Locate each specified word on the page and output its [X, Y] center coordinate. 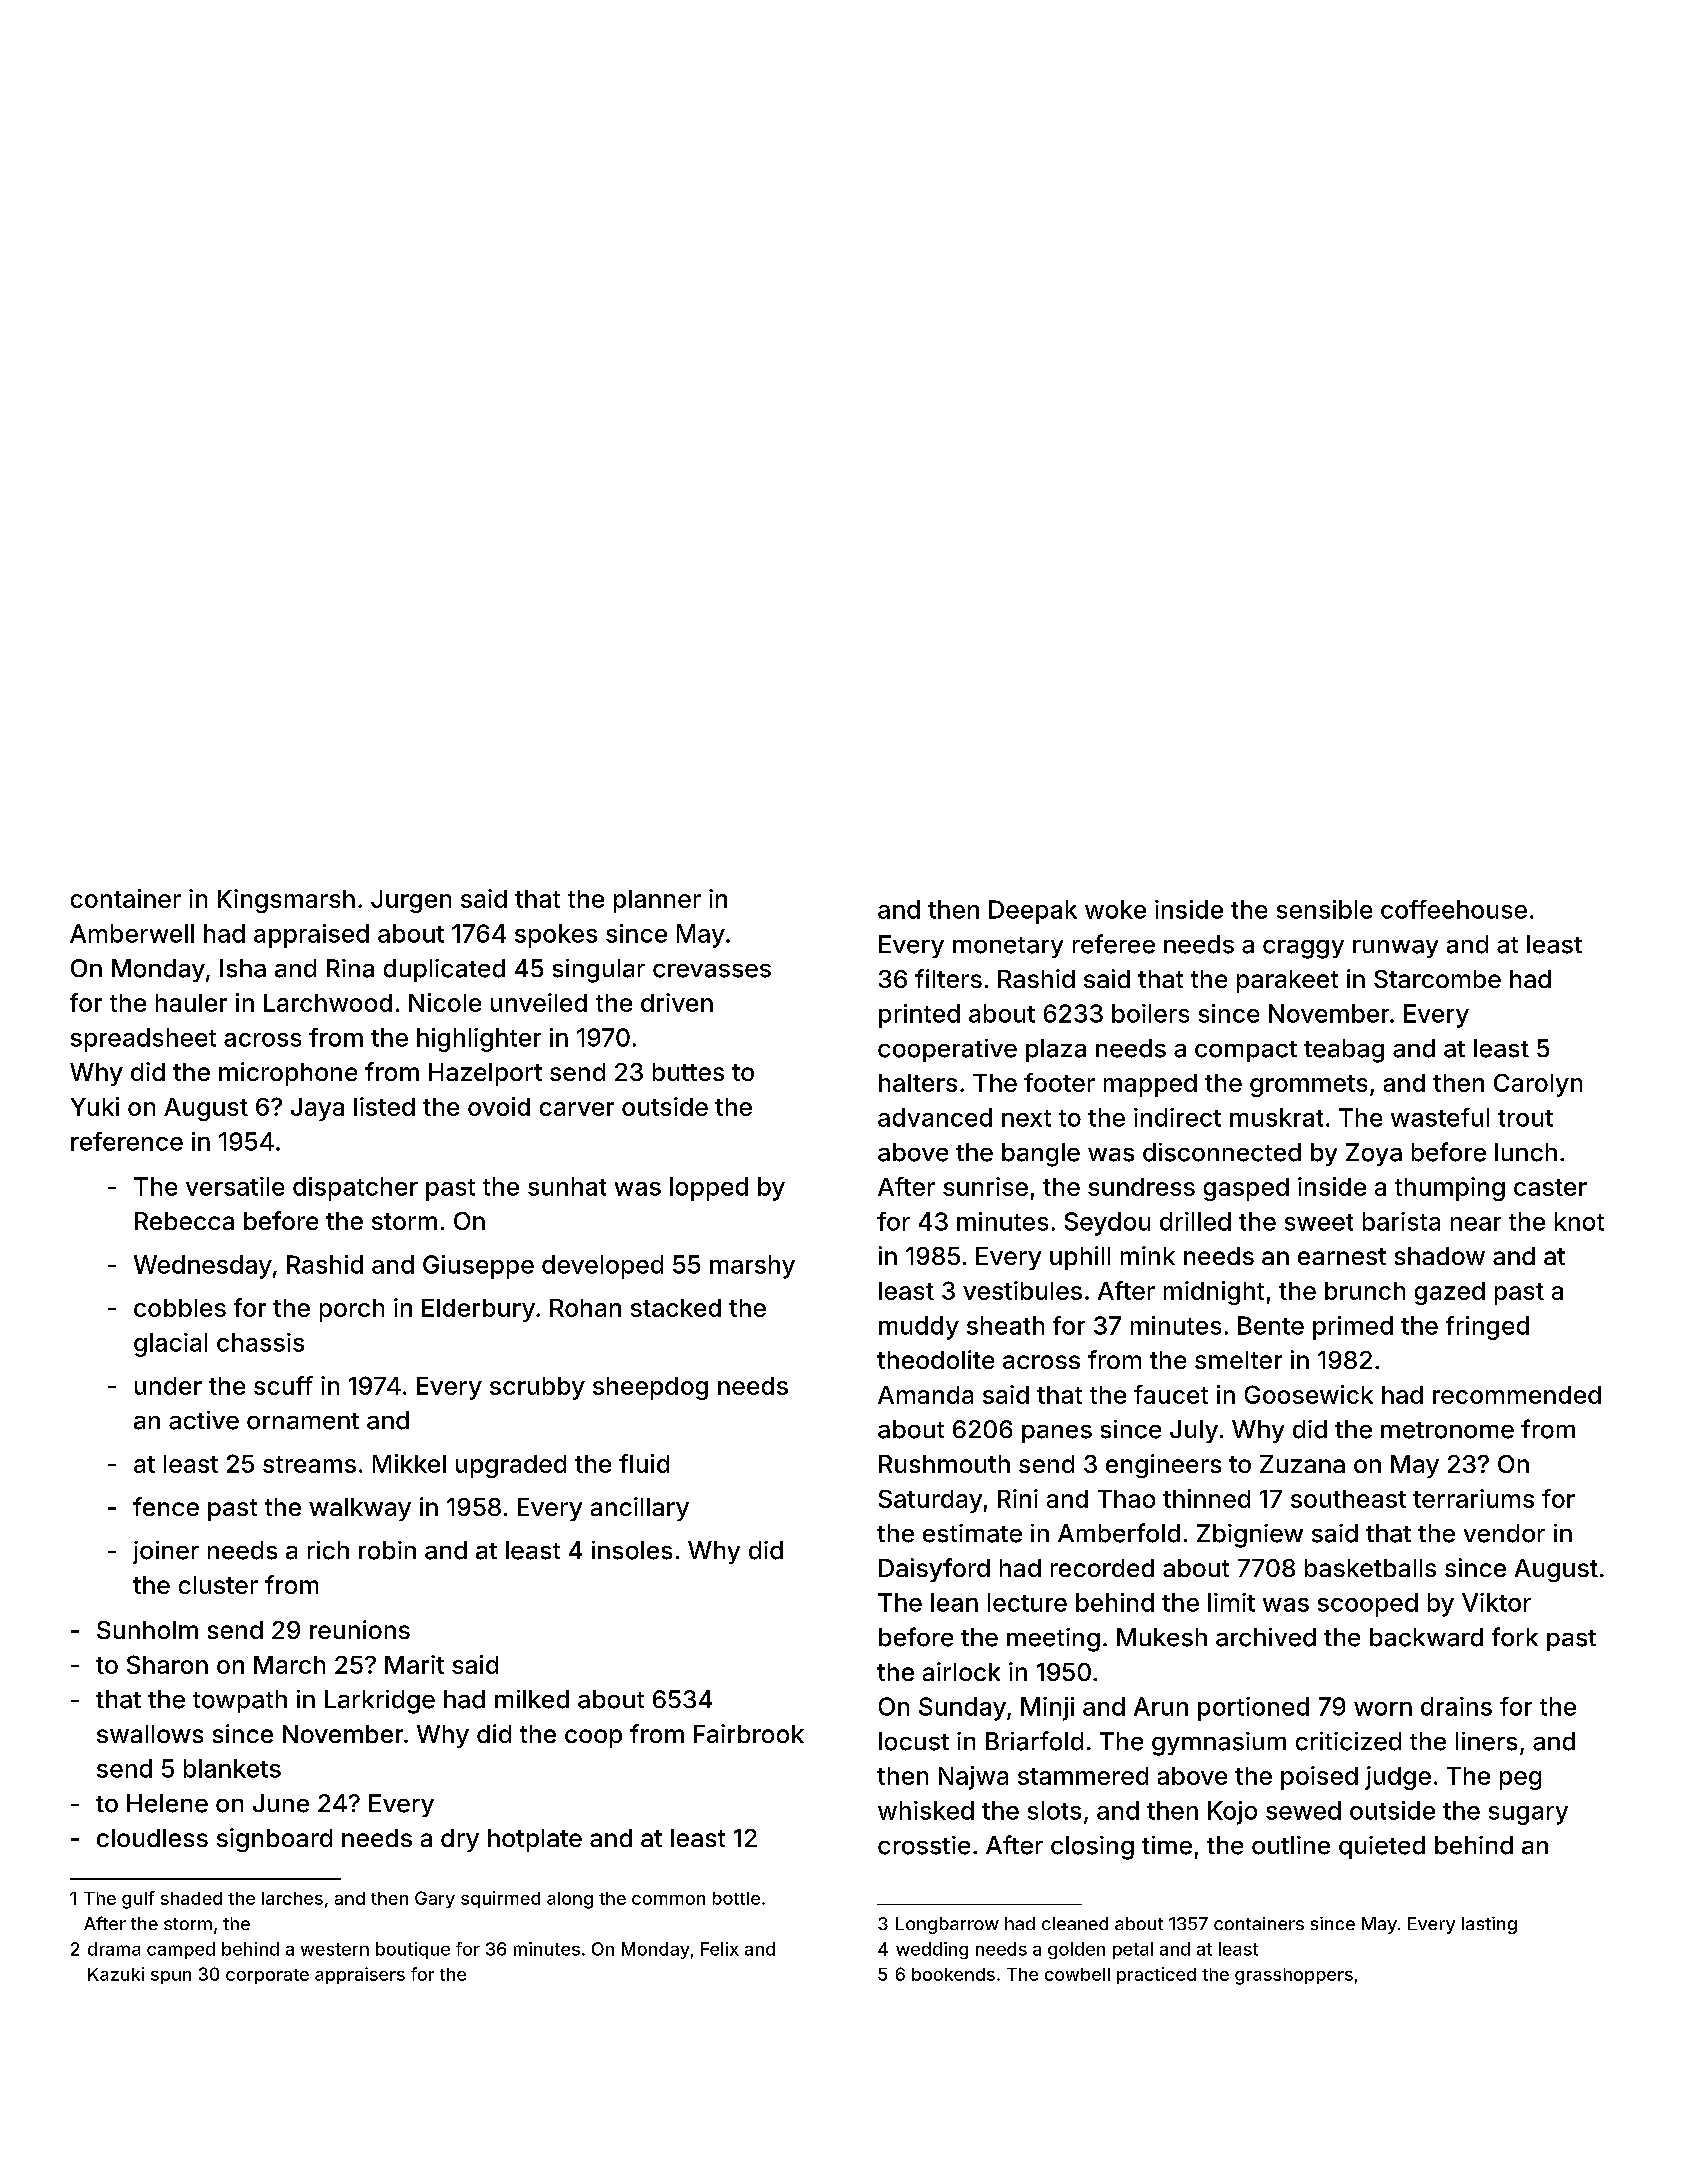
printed [919, 1016]
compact [1246, 1051]
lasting [1489, 1925]
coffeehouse [1454, 909]
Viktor [1496, 1602]
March [289, 1665]
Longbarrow [947, 1925]
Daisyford [934, 1570]
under [168, 1386]
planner [657, 901]
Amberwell [132, 933]
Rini [1018, 1498]
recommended [1517, 1395]
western [335, 1949]
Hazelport [485, 1074]
